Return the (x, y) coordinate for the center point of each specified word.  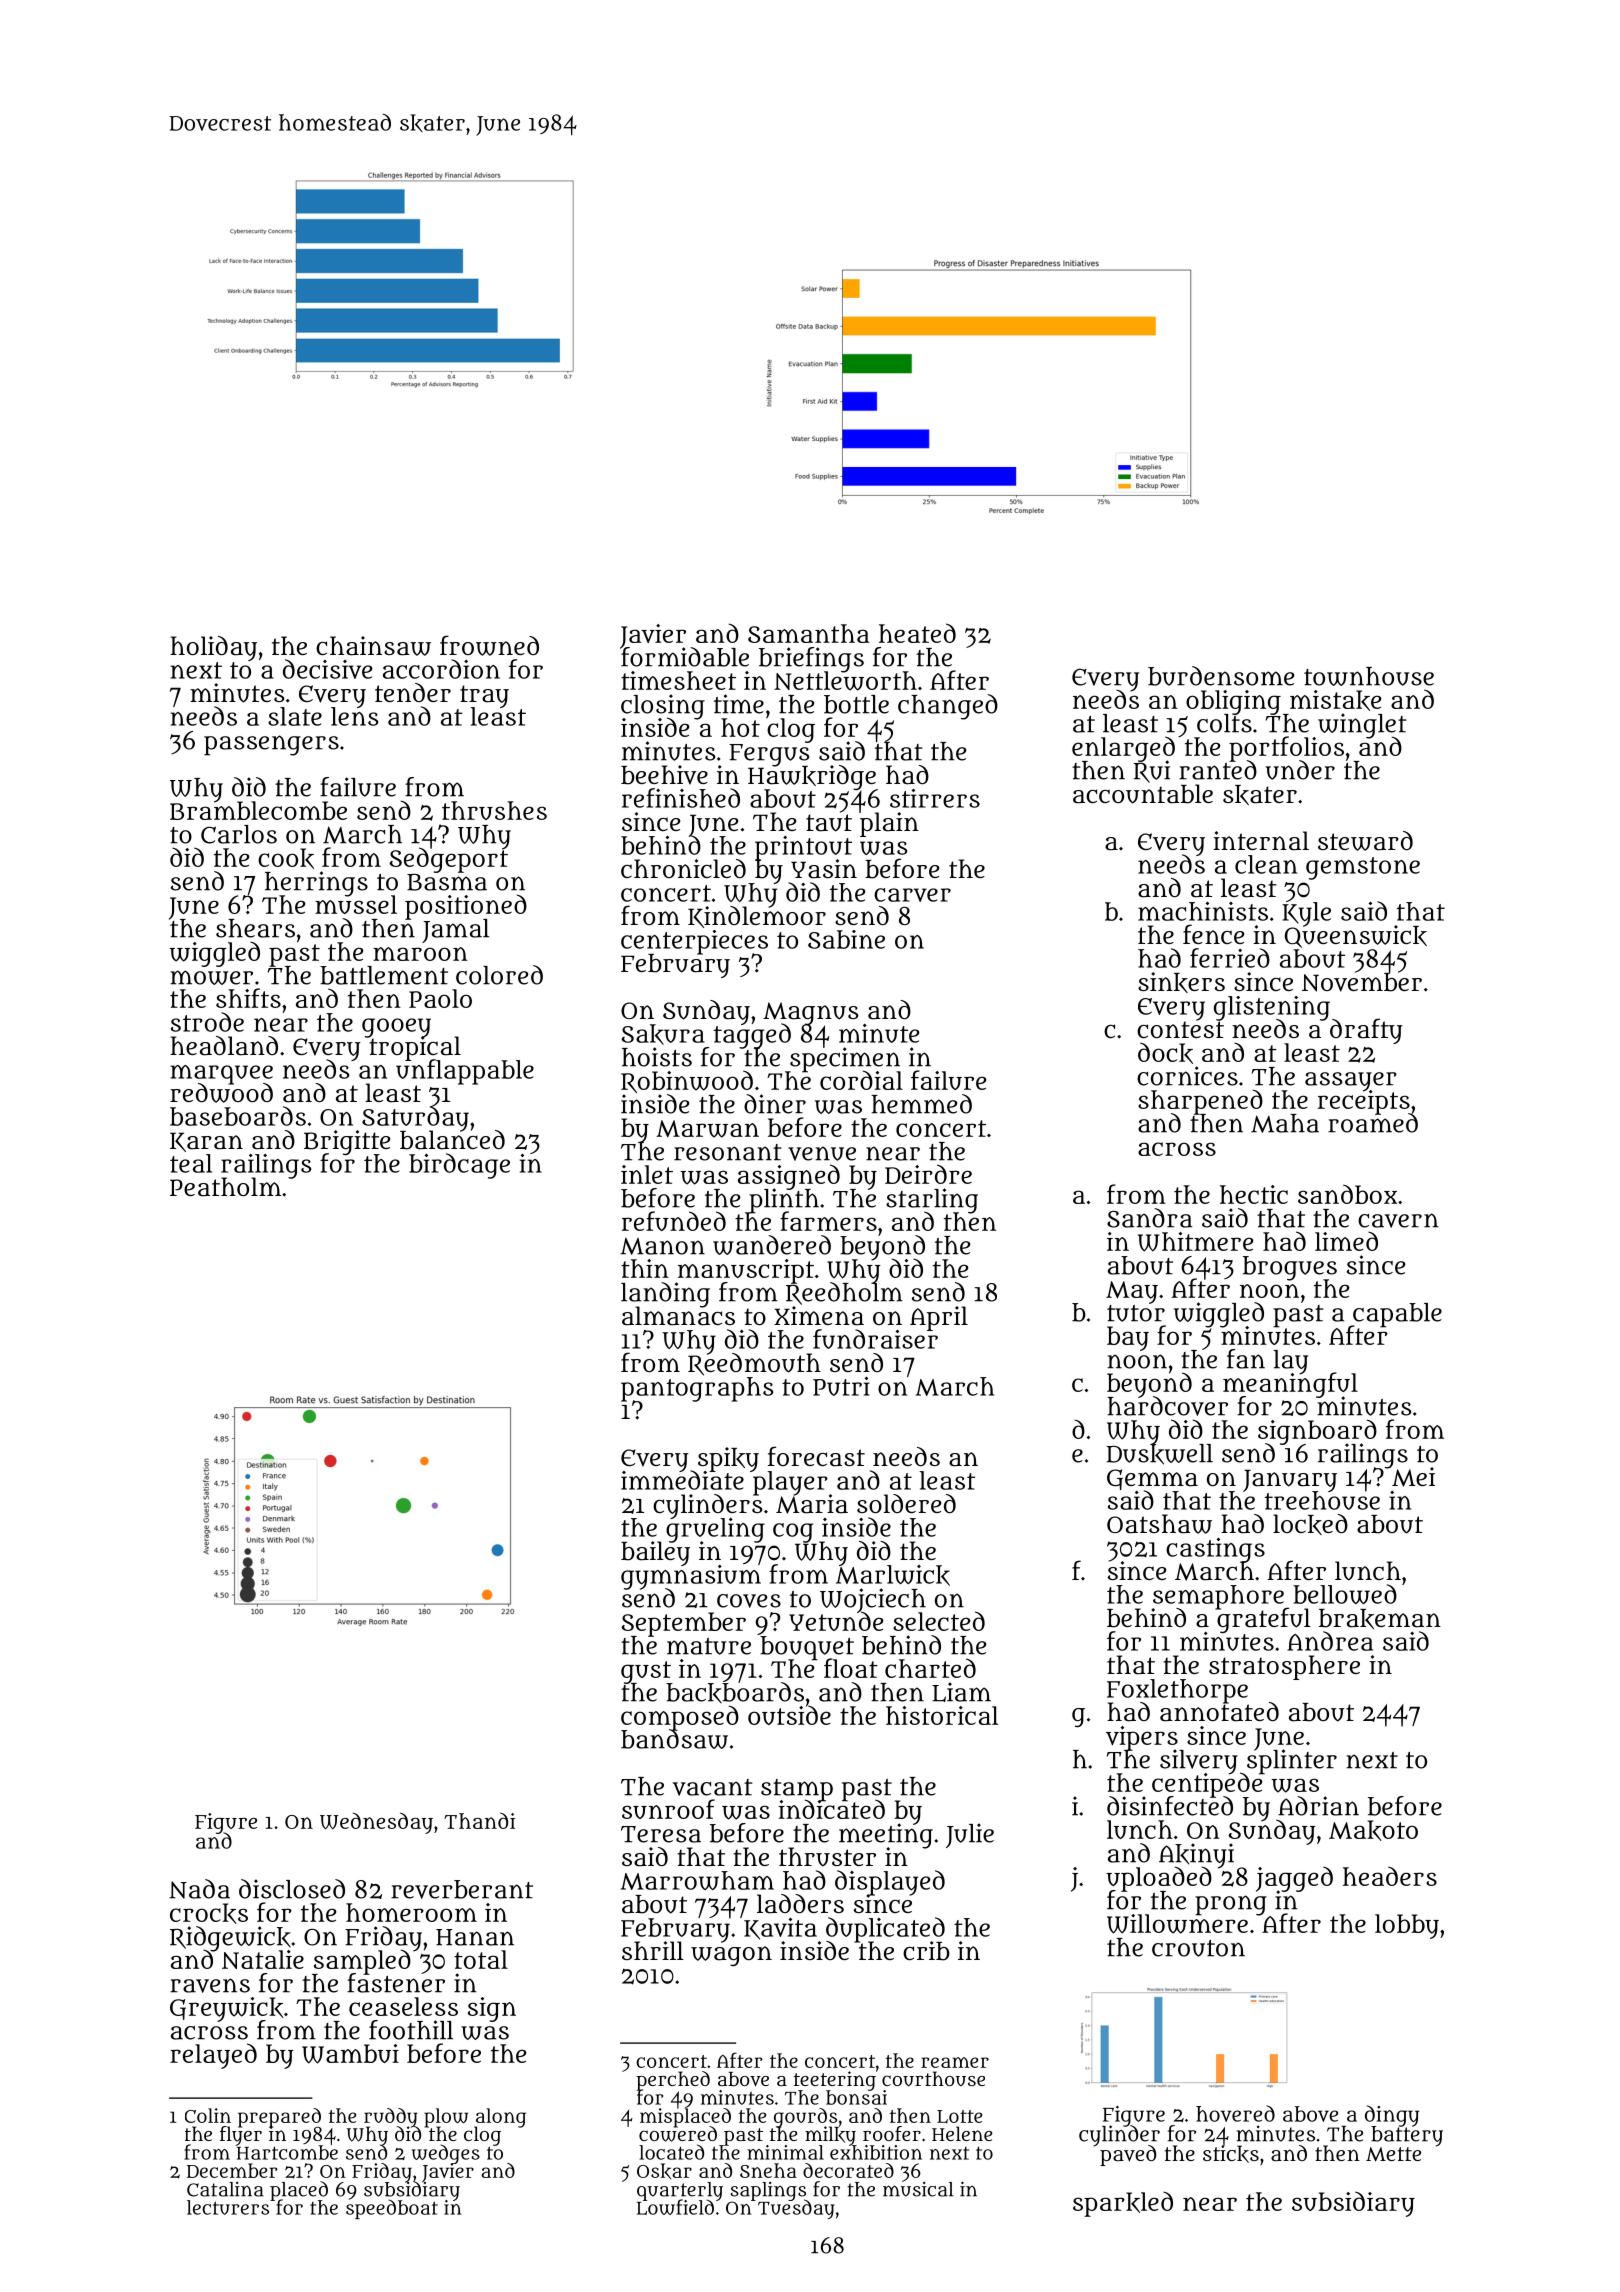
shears (255, 928)
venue (822, 1153)
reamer (955, 2062)
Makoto (1373, 1830)
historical (942, 1715)
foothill (411, 2030)
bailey (655, 1554)
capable (1396, 1314)
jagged (1294, 1878)
